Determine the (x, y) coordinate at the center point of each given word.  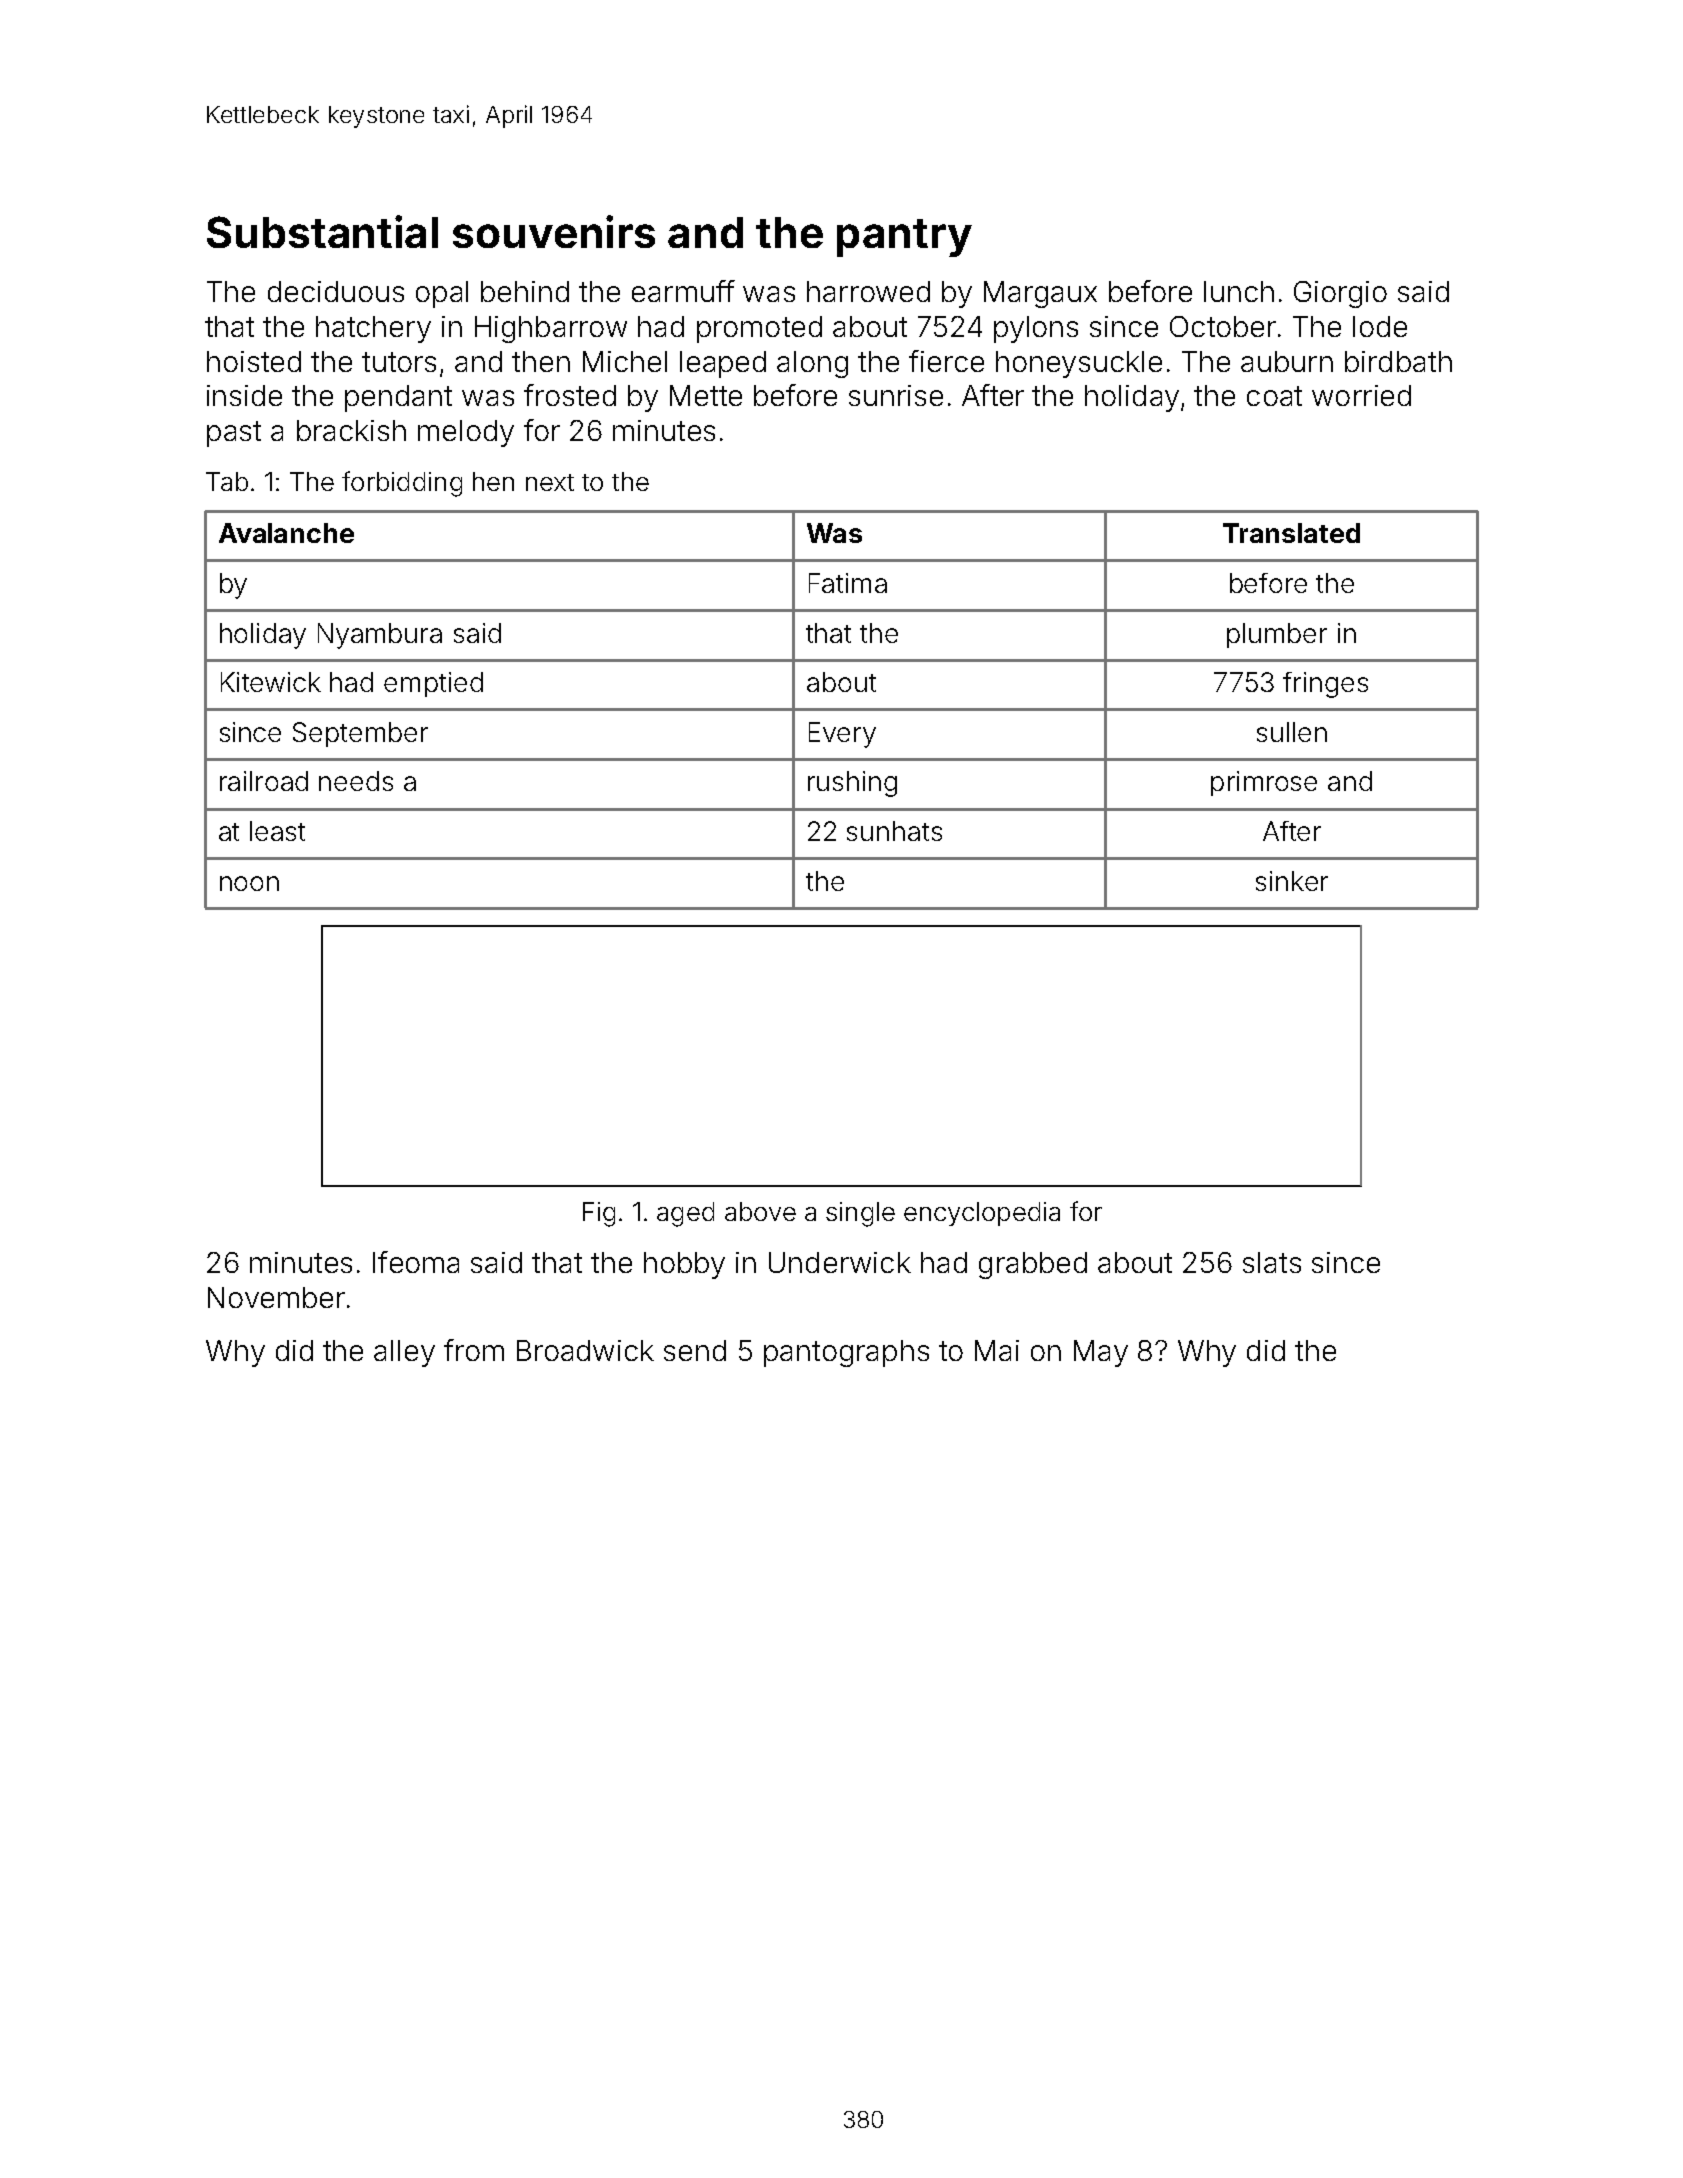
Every (842, 735)
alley (404, 1353)
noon (249, 883)
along (812, 364)
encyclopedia (982, 1214)
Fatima (848, 583)
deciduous (336, 291)
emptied (433, 684)
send (695, 1350)
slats (1272, 1262)
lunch (1239, 291)
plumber (1277, 635)
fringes (1325, 685)
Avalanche (286, 533)
